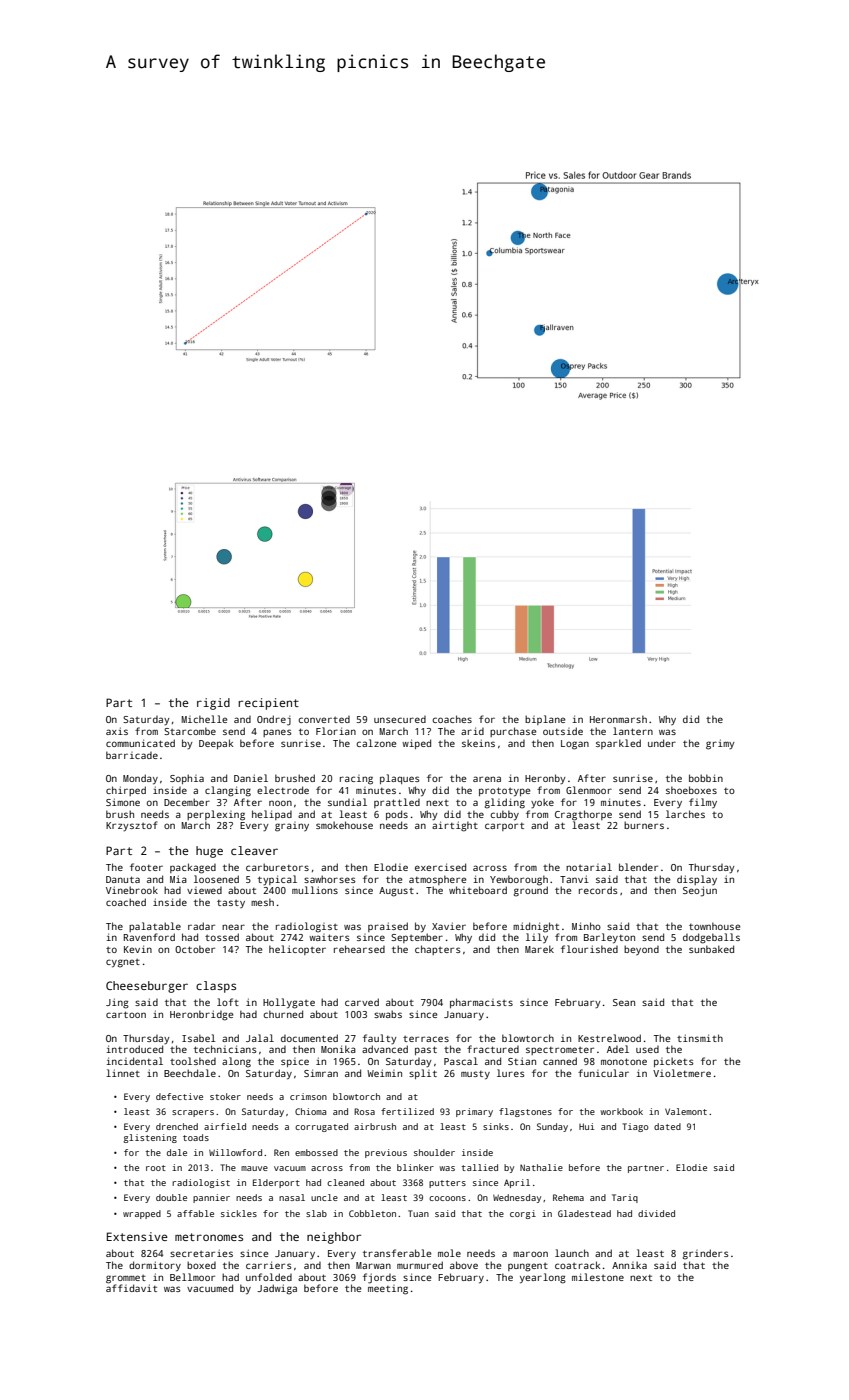 This page has width=849, height=1400. What do you see at coordinates (662, 743) in the page?
I see `under` at bounding box center [662, 743].
